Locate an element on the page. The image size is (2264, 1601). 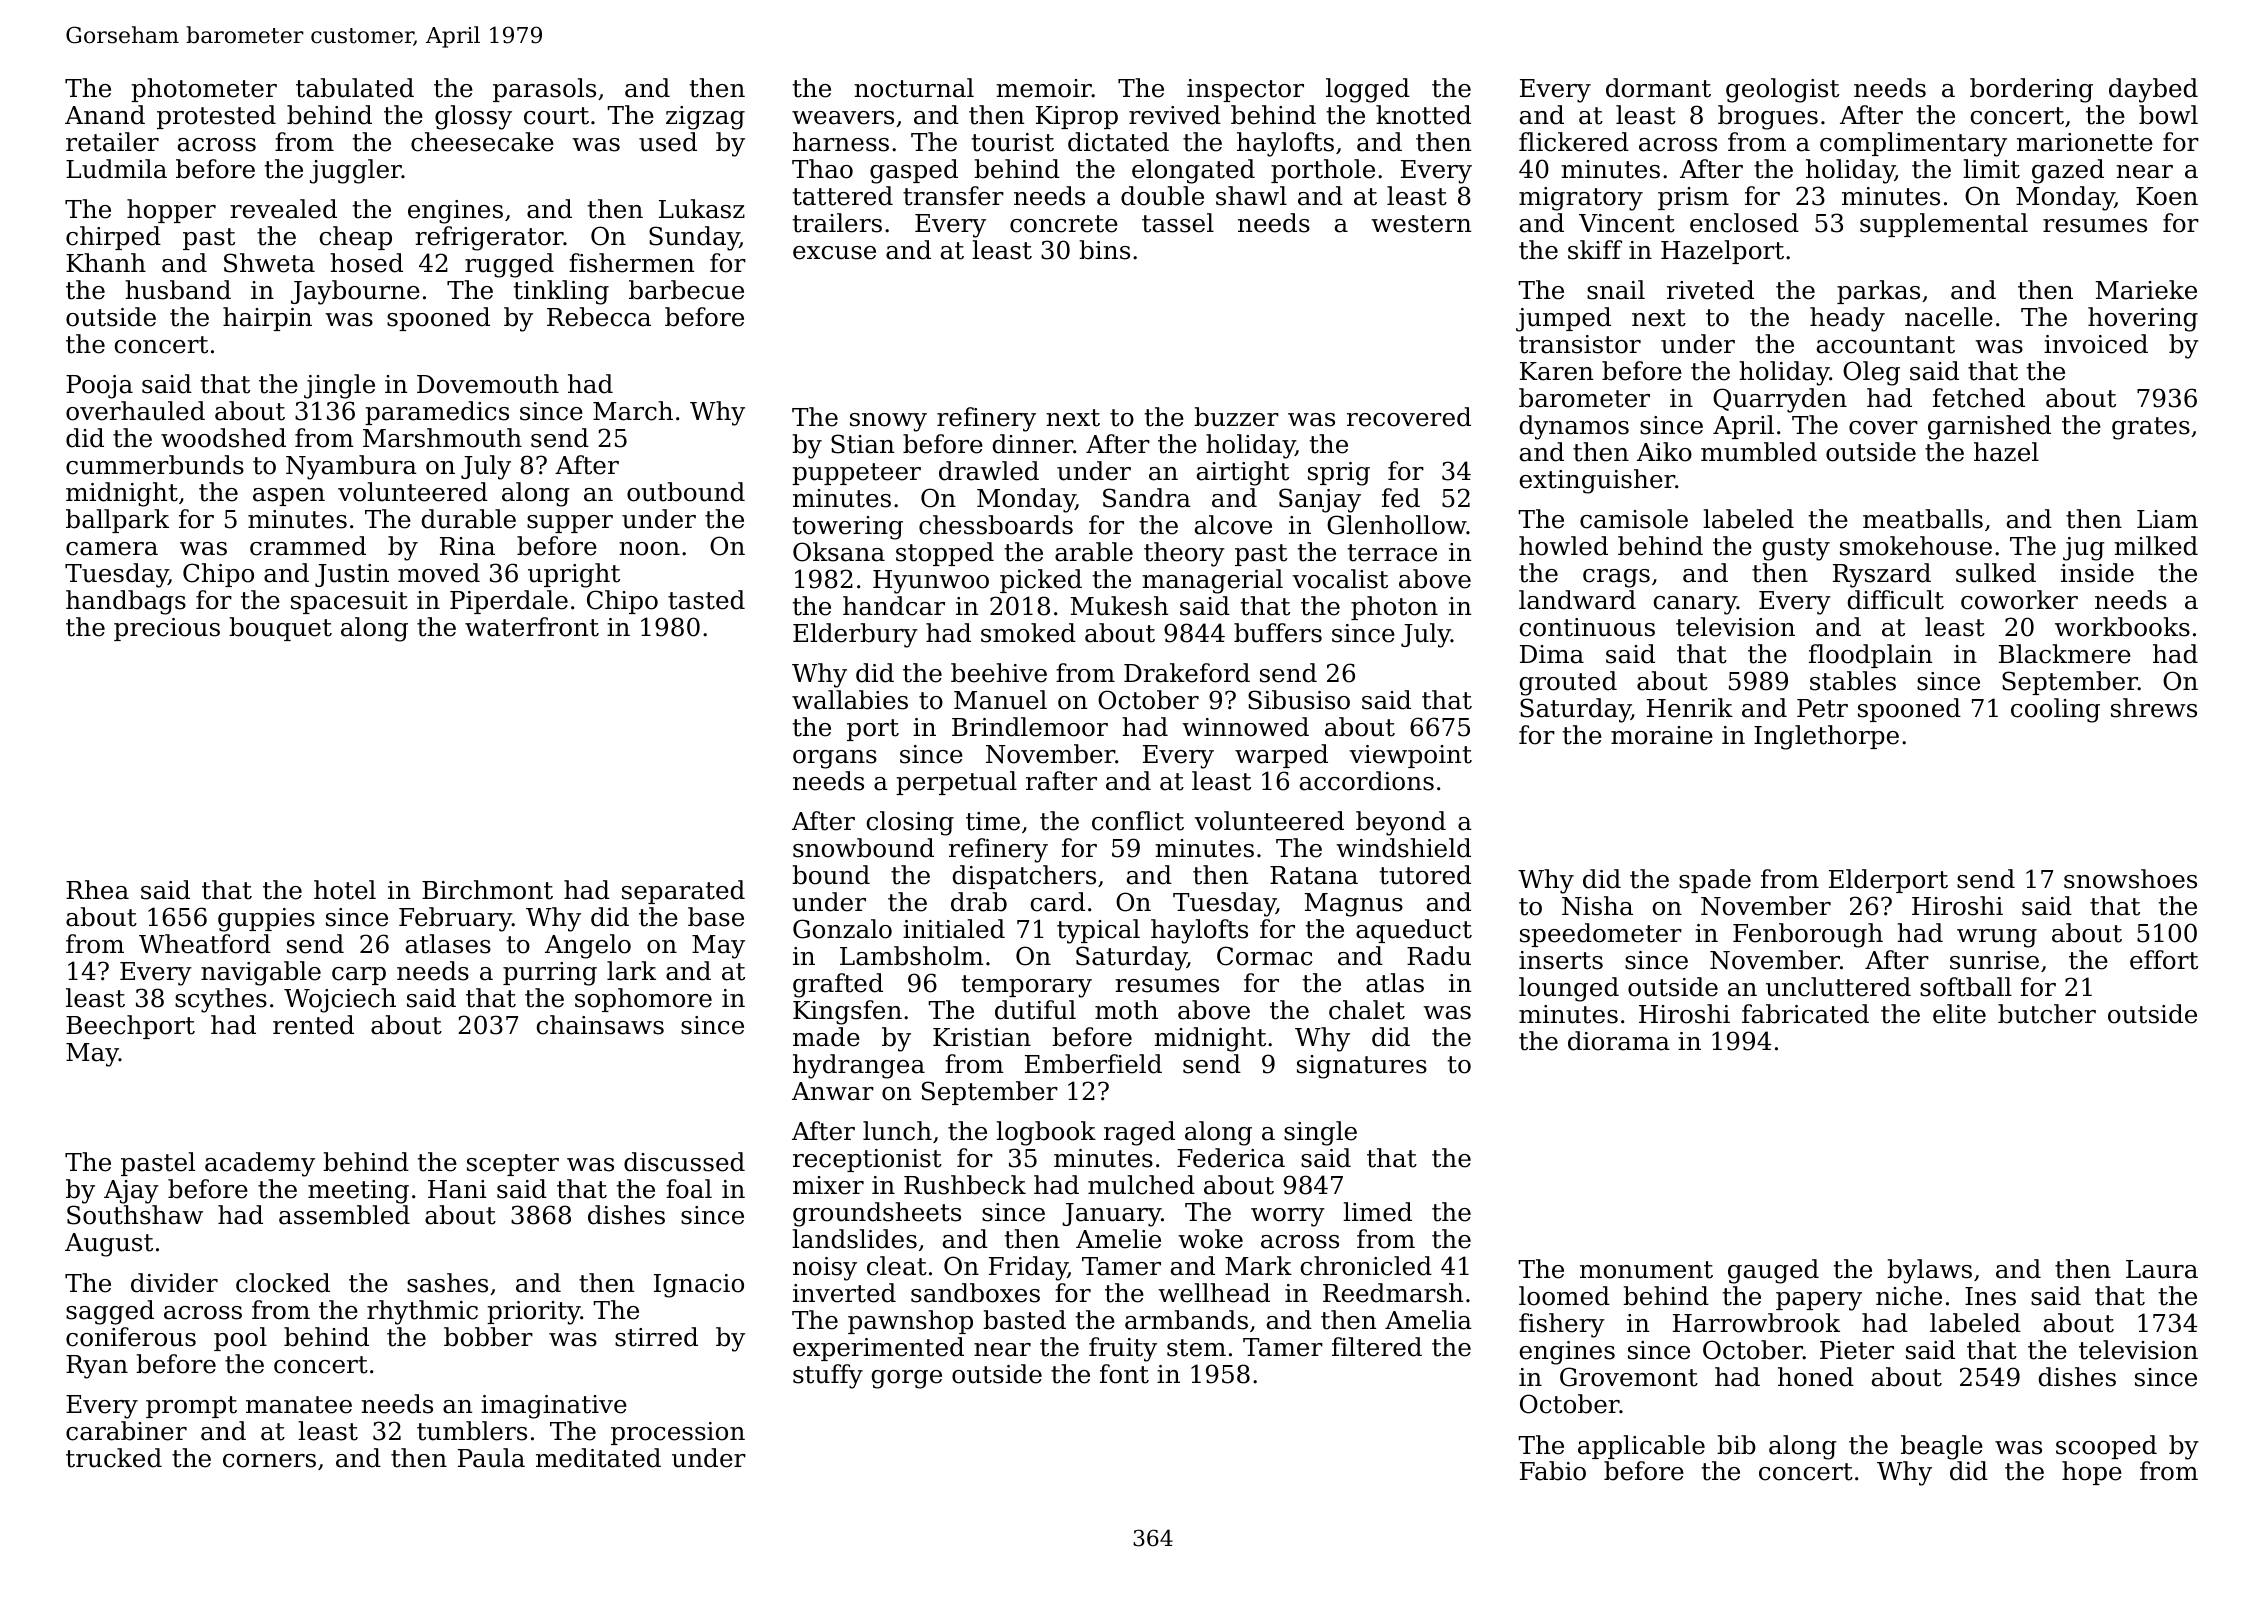
inverted is located at coordinates (844, 1293).
